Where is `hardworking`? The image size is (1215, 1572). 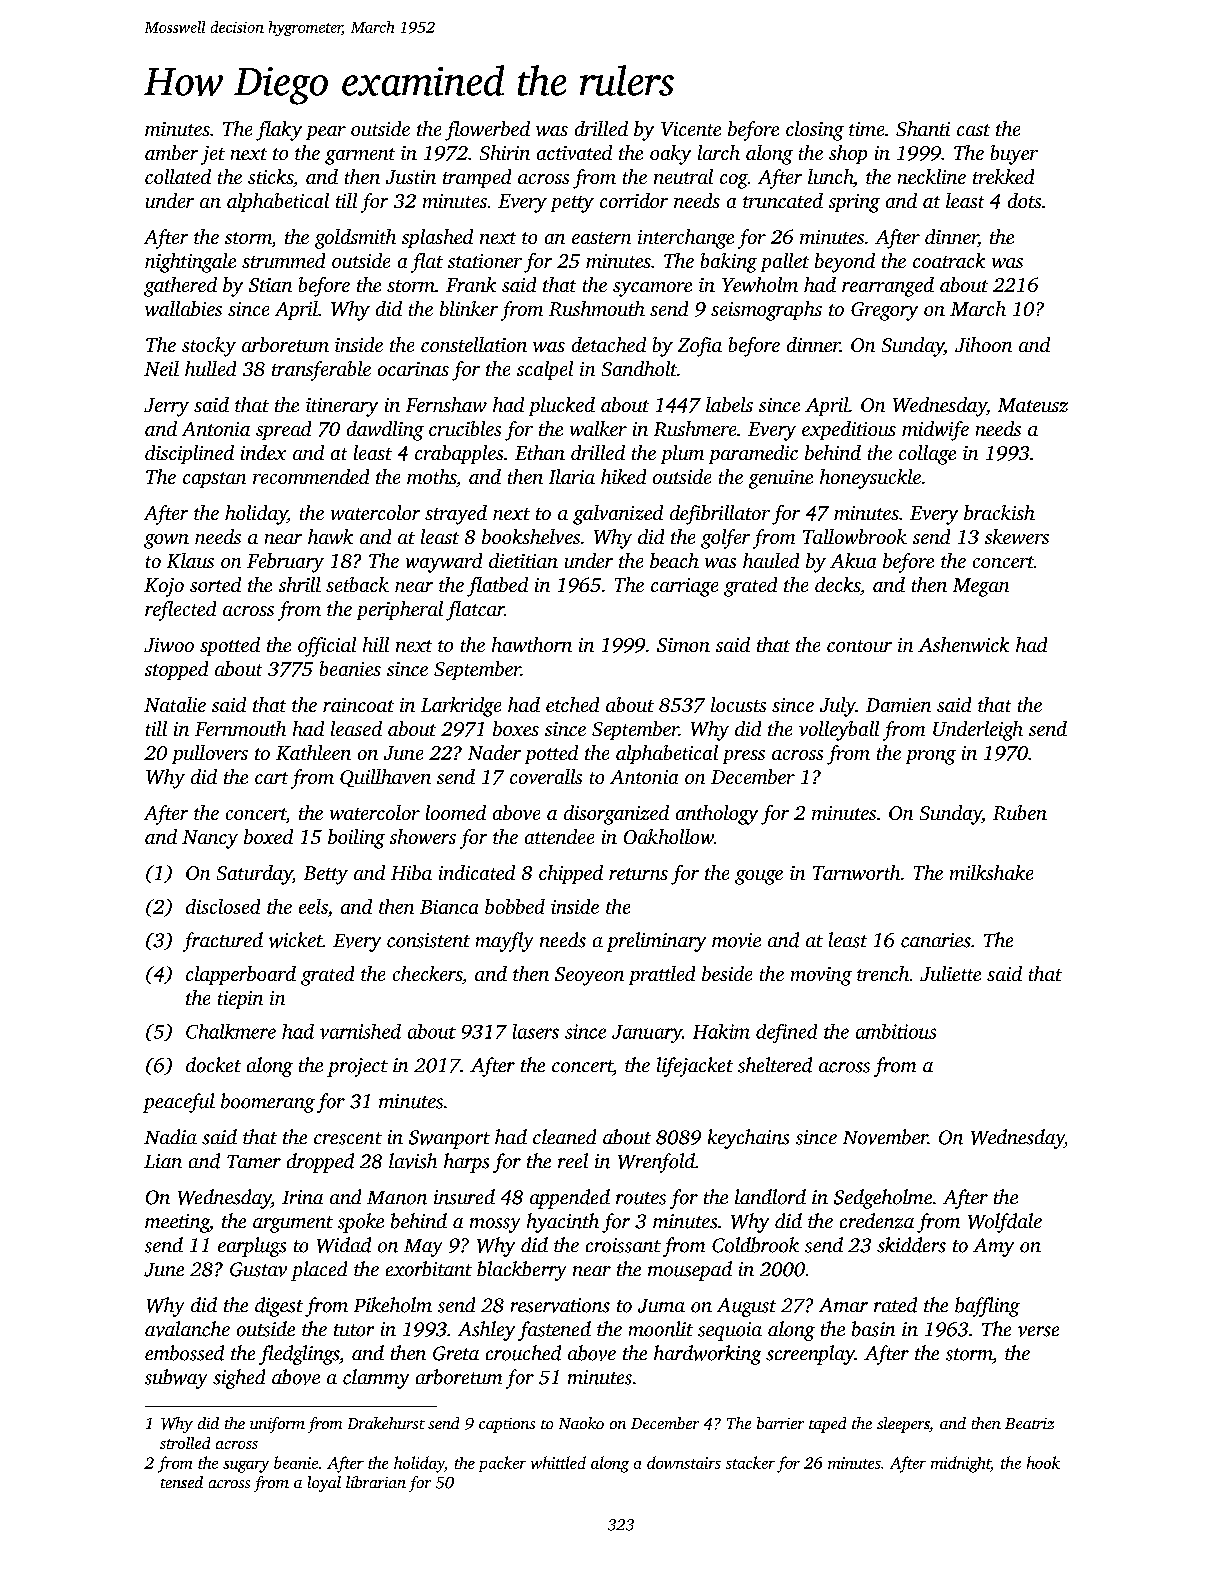
hardworking is located at coordinates (707, 1355).
